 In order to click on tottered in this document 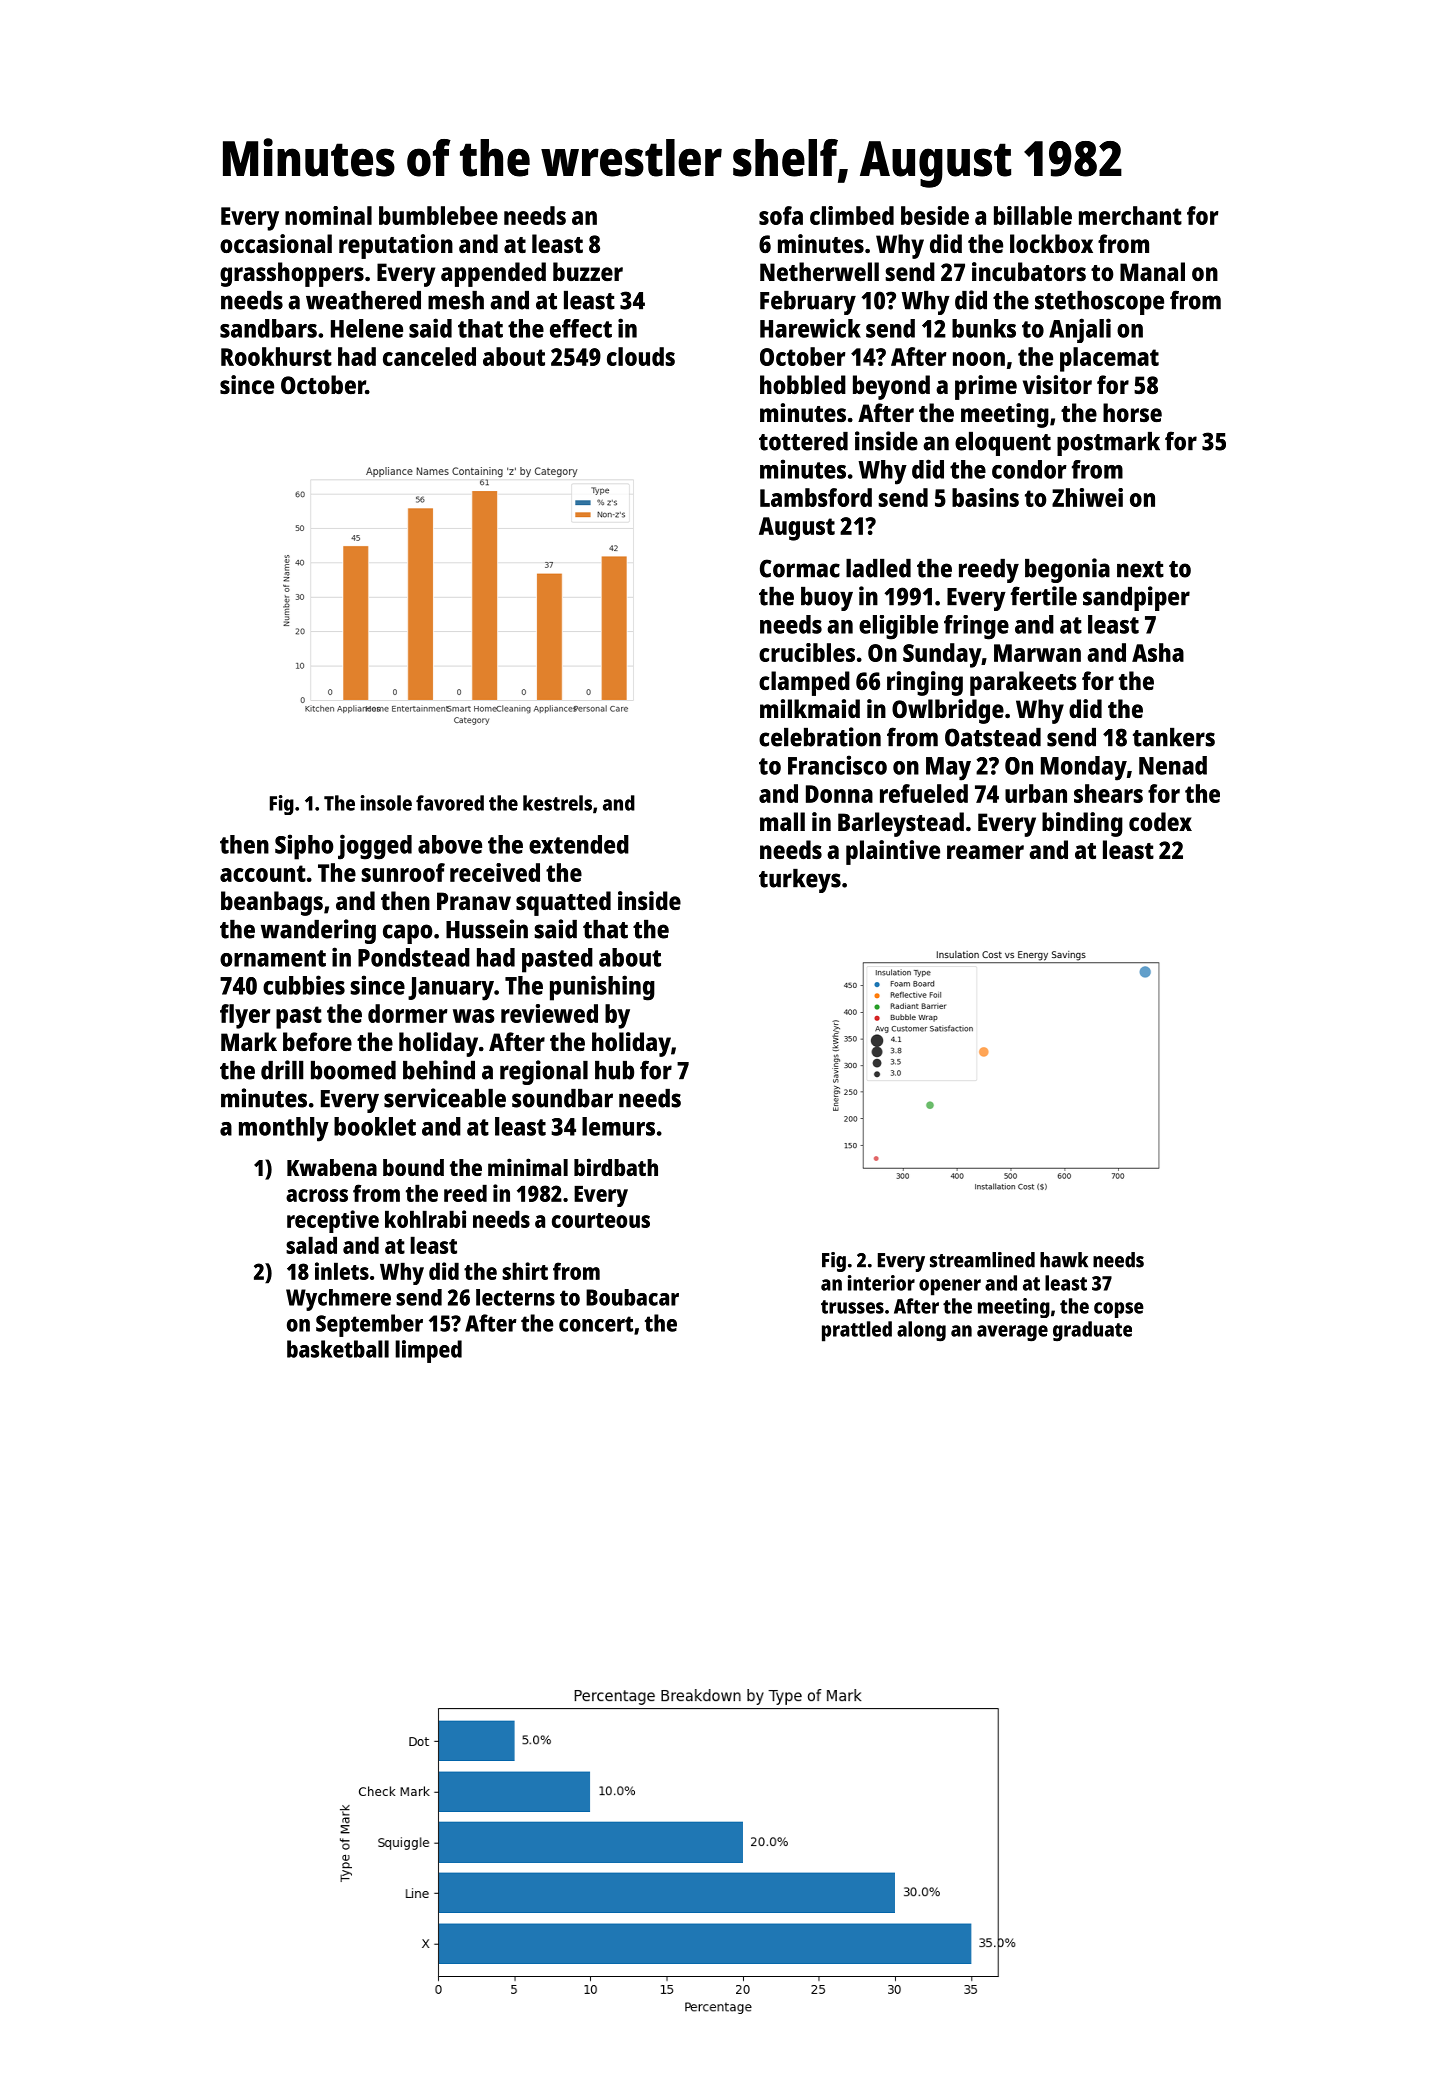, I will do `click(803, 441)`.
